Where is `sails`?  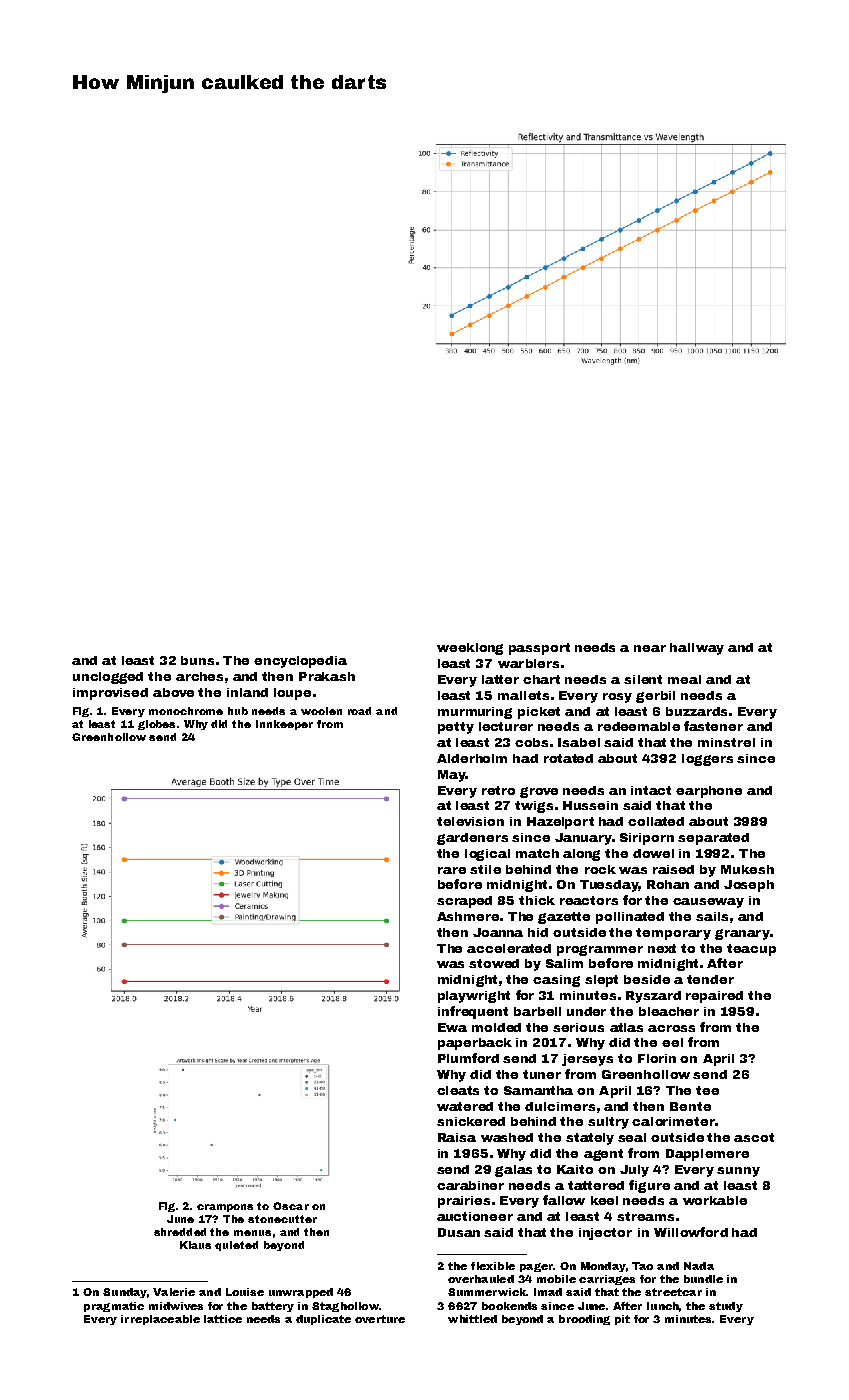
sails is located at coordinates (712, 916).
